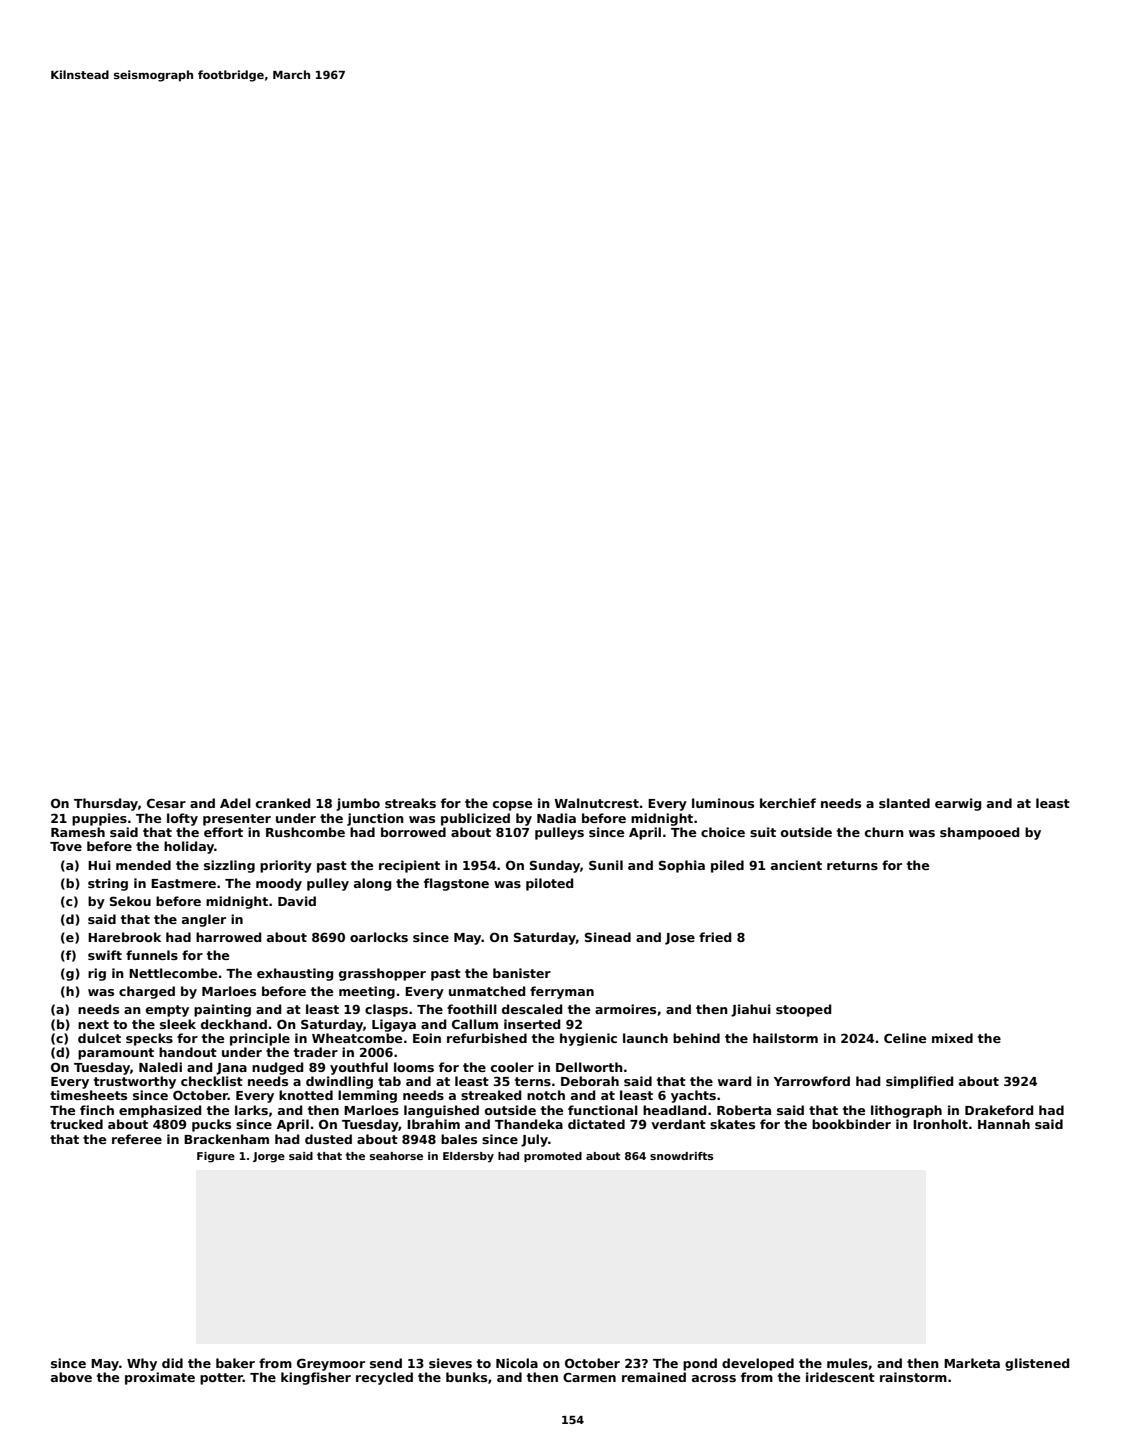 The image size is (1122, 1452). Describe the element at coordinates (700, 1364) in the screenshot. I see `pond` at that location.
